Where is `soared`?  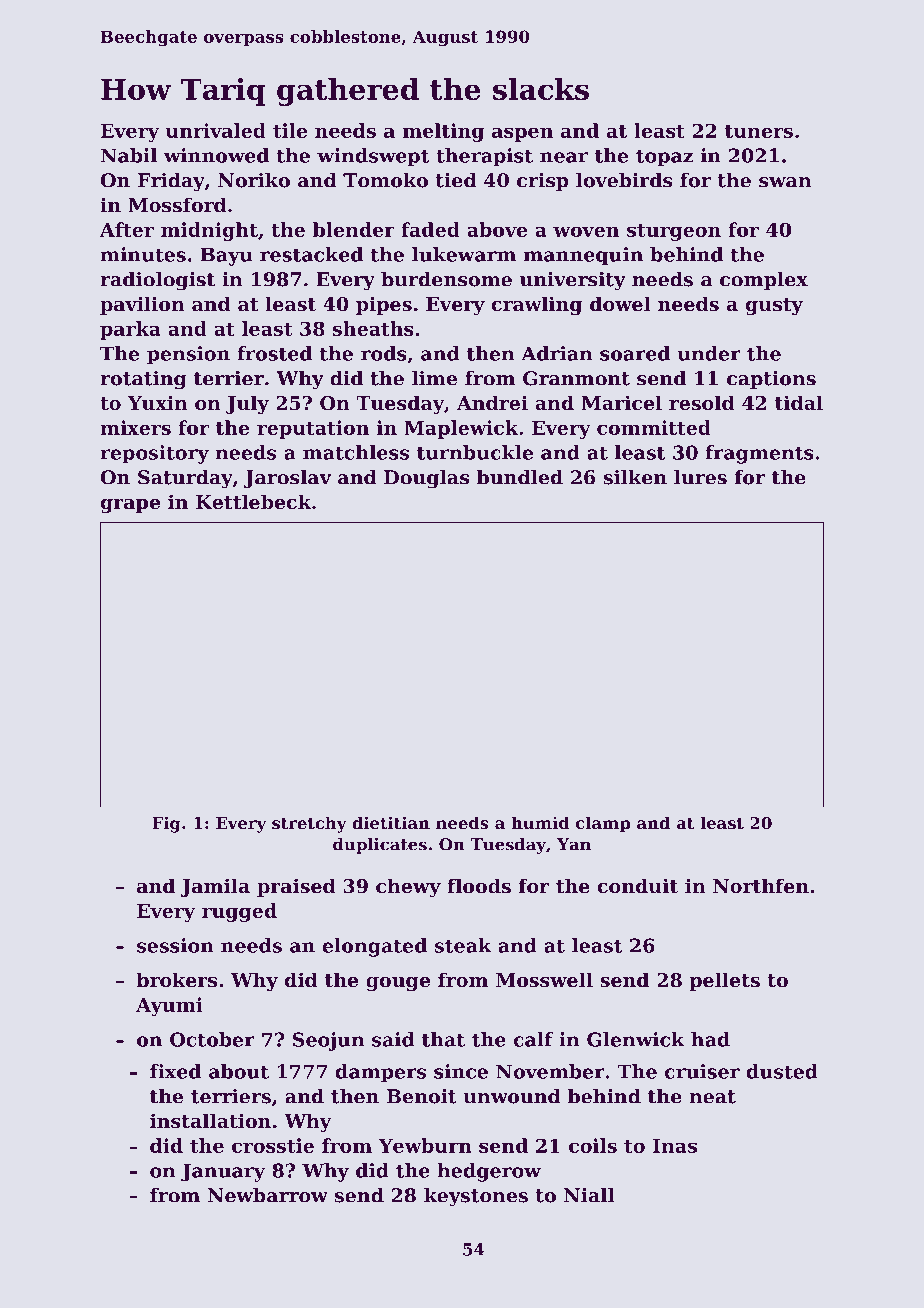 soared is located at coordinates (635, 353).
